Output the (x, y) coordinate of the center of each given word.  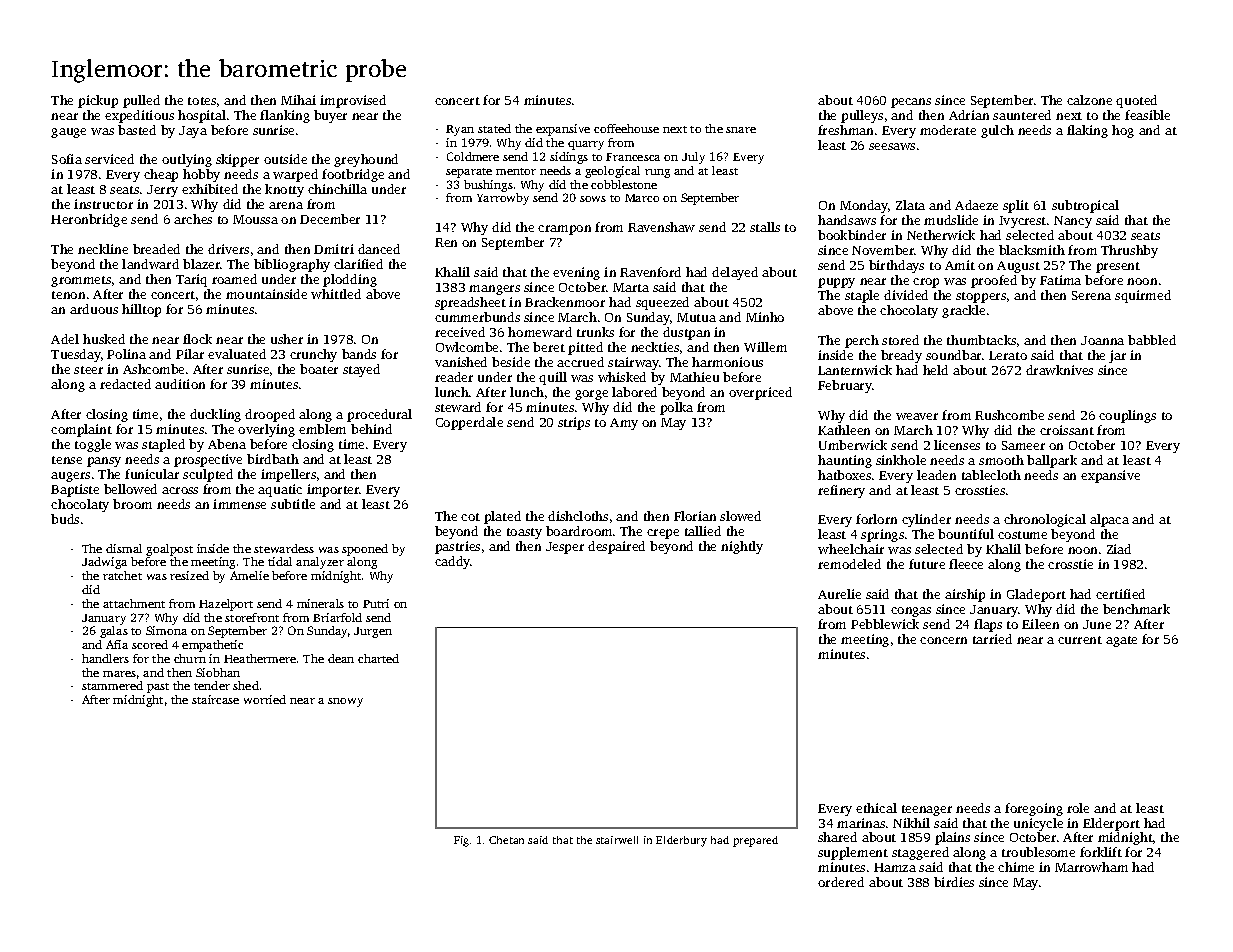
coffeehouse (626, 128)
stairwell (617, 840)
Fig (461, 841)
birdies (954, 882)
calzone (1089, 100)
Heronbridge (89, 220)
